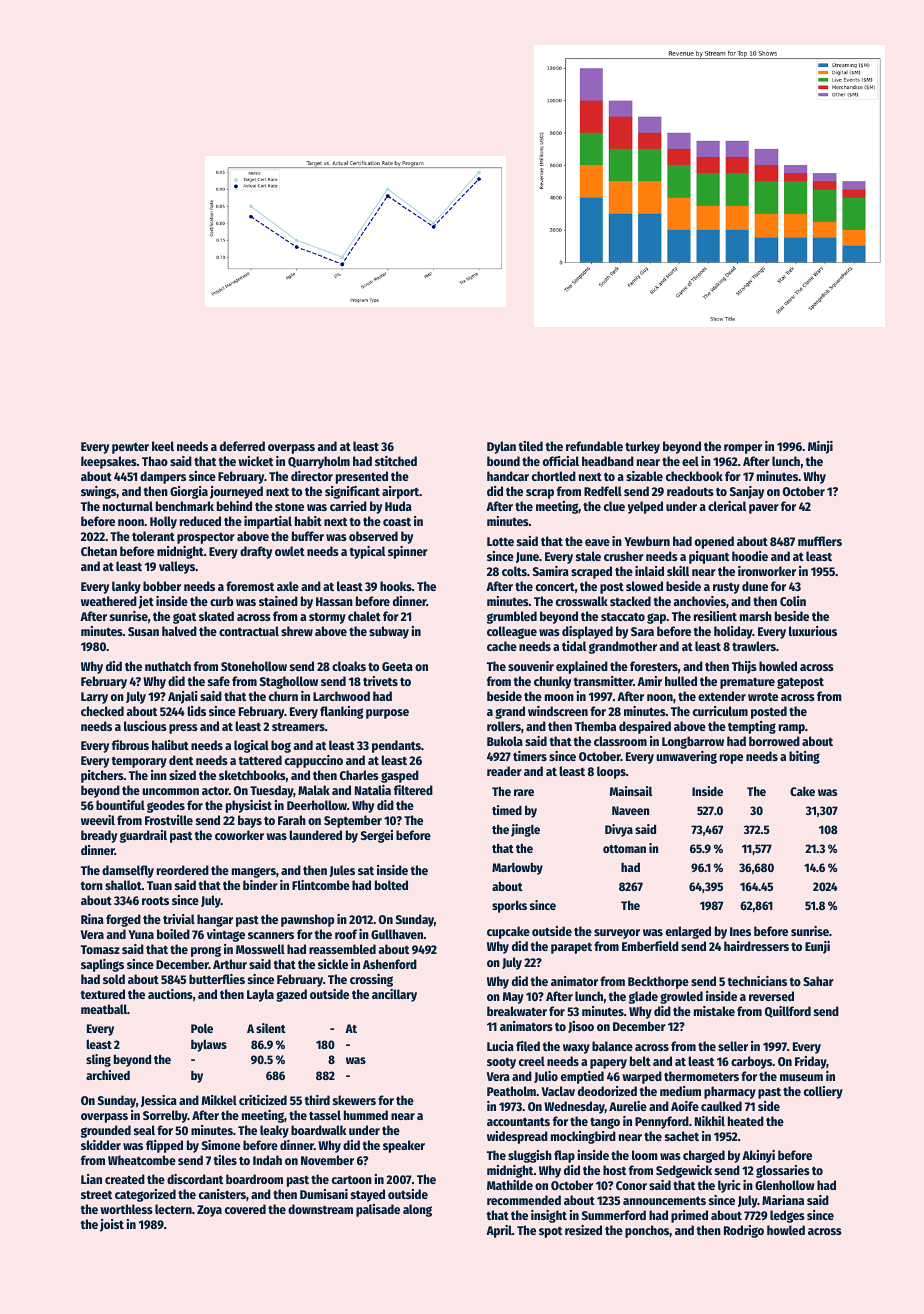 This document has width=924, height=1314. Describe the element at coordinates (817, 947) in the document. I see `Eunji` at that location.
